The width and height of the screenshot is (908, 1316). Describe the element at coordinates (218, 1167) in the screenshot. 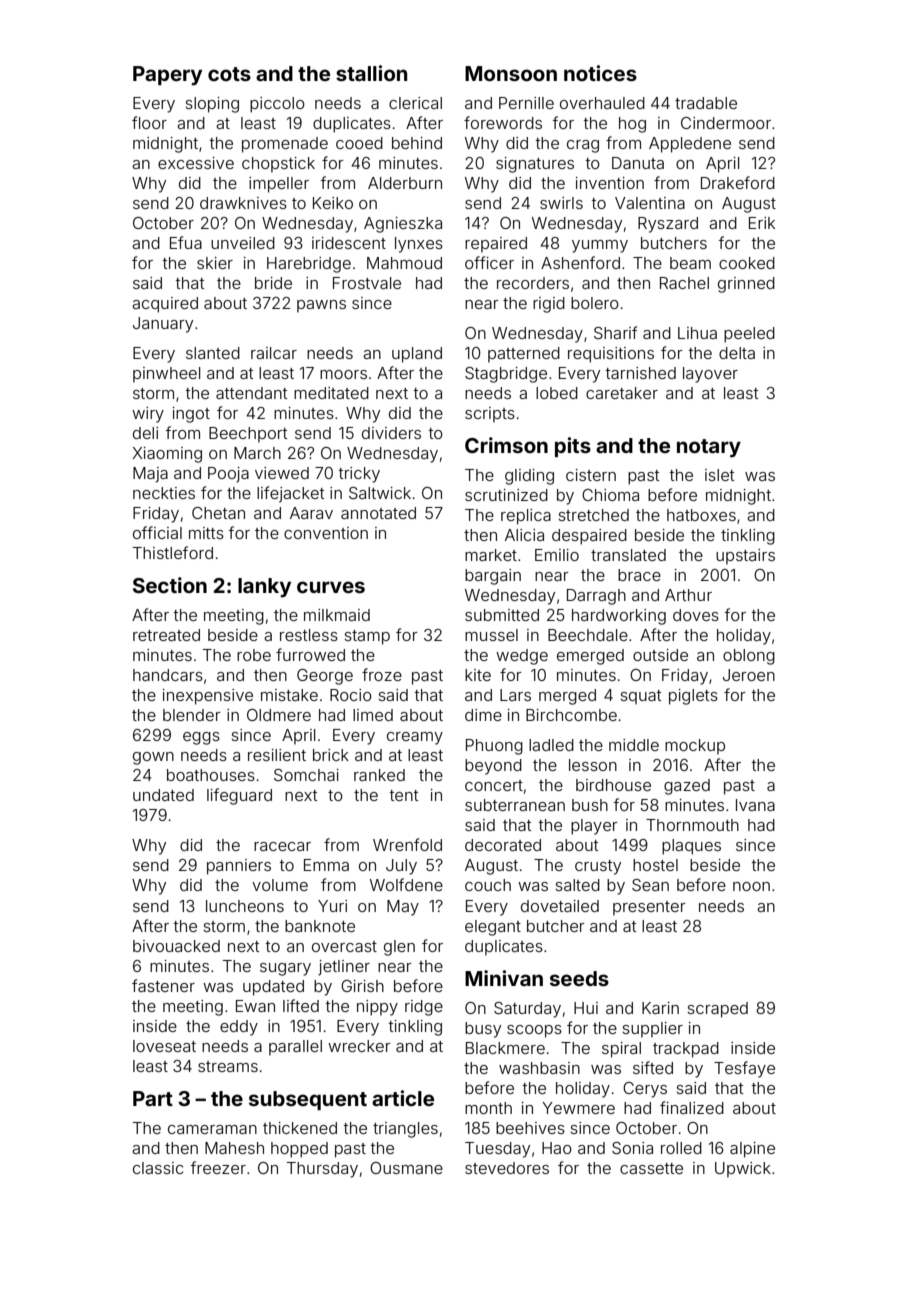

I see `freezer` at that location.
